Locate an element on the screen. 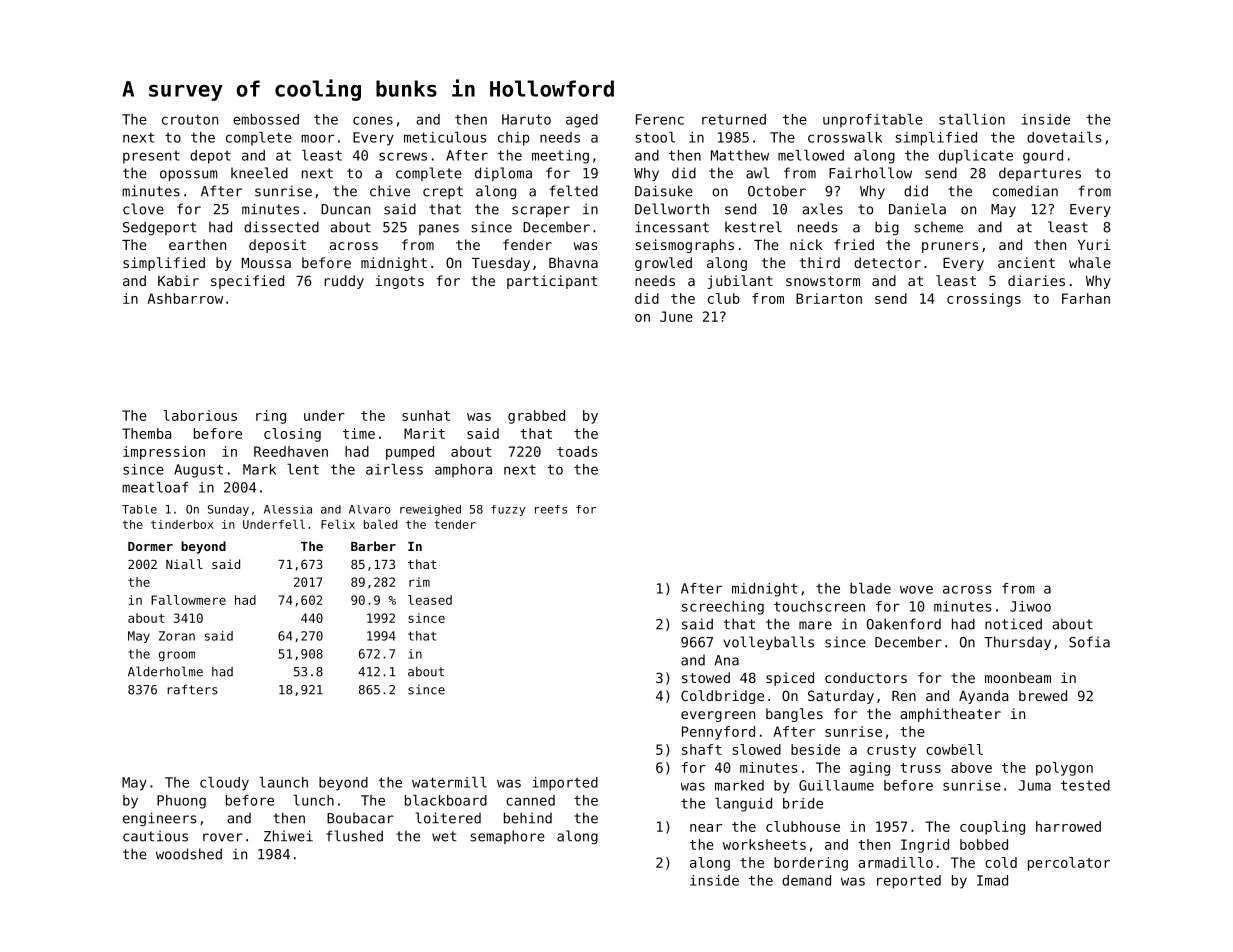  Jiwoo is located at coordinates (1030, 606).
